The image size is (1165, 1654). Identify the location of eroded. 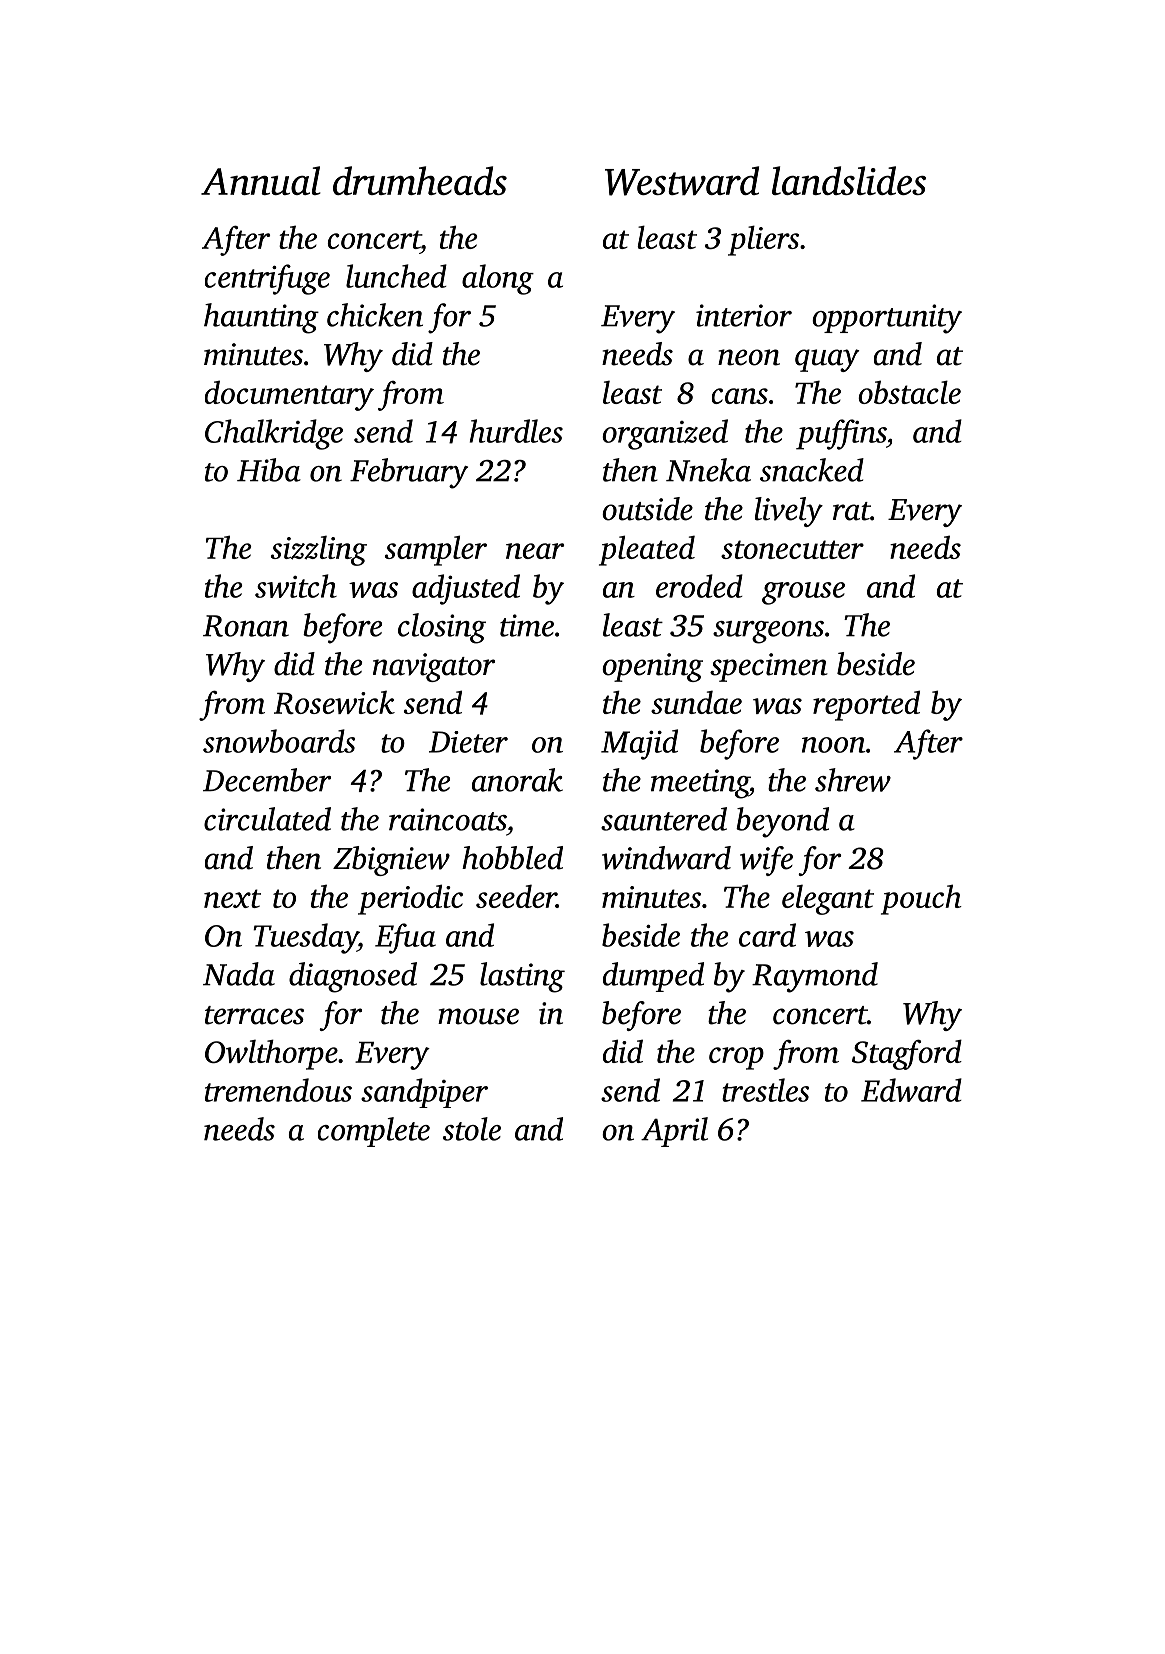
(699, 586).
